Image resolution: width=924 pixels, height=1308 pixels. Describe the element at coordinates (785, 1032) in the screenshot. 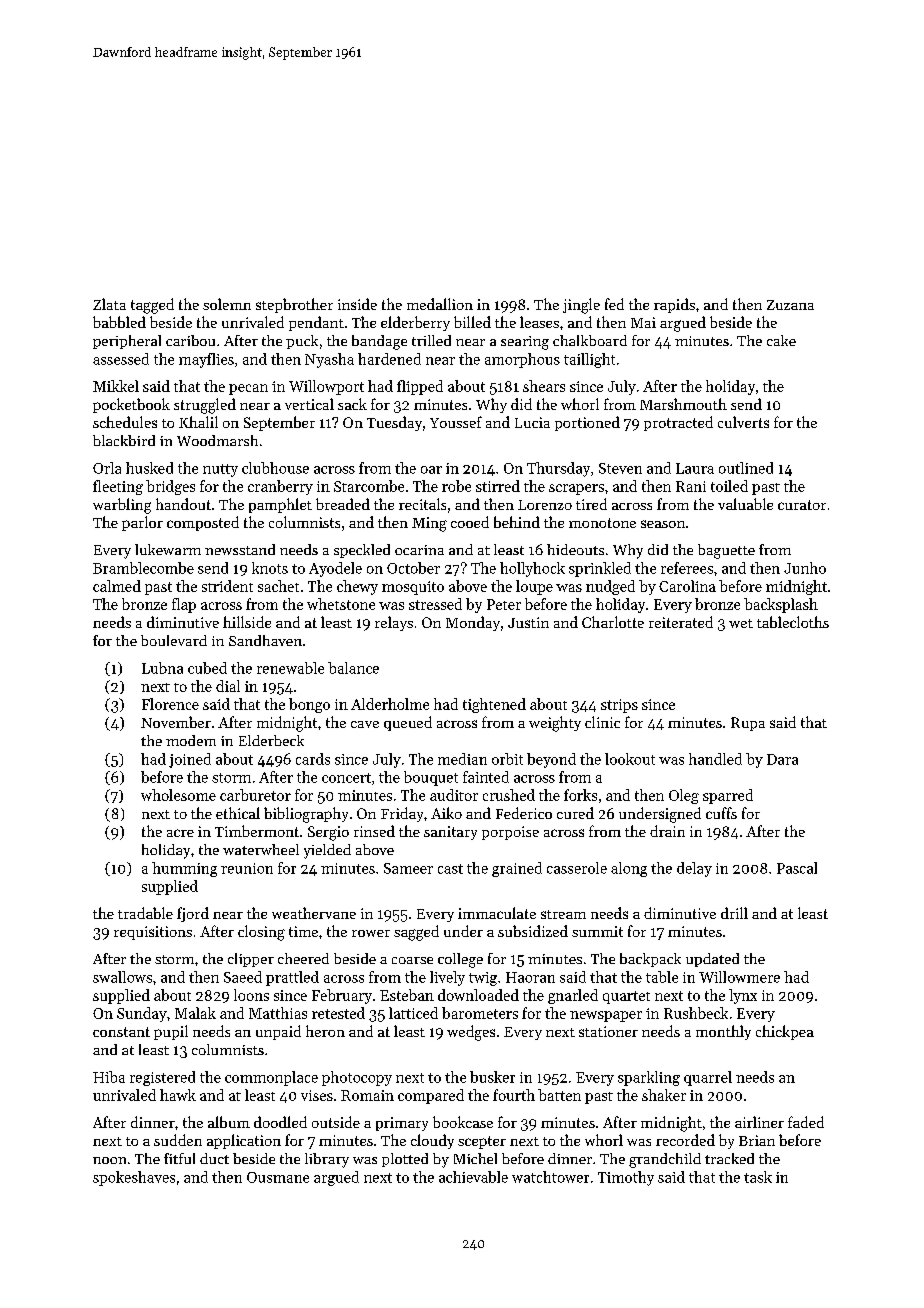

I see `chickpea` at that location.
